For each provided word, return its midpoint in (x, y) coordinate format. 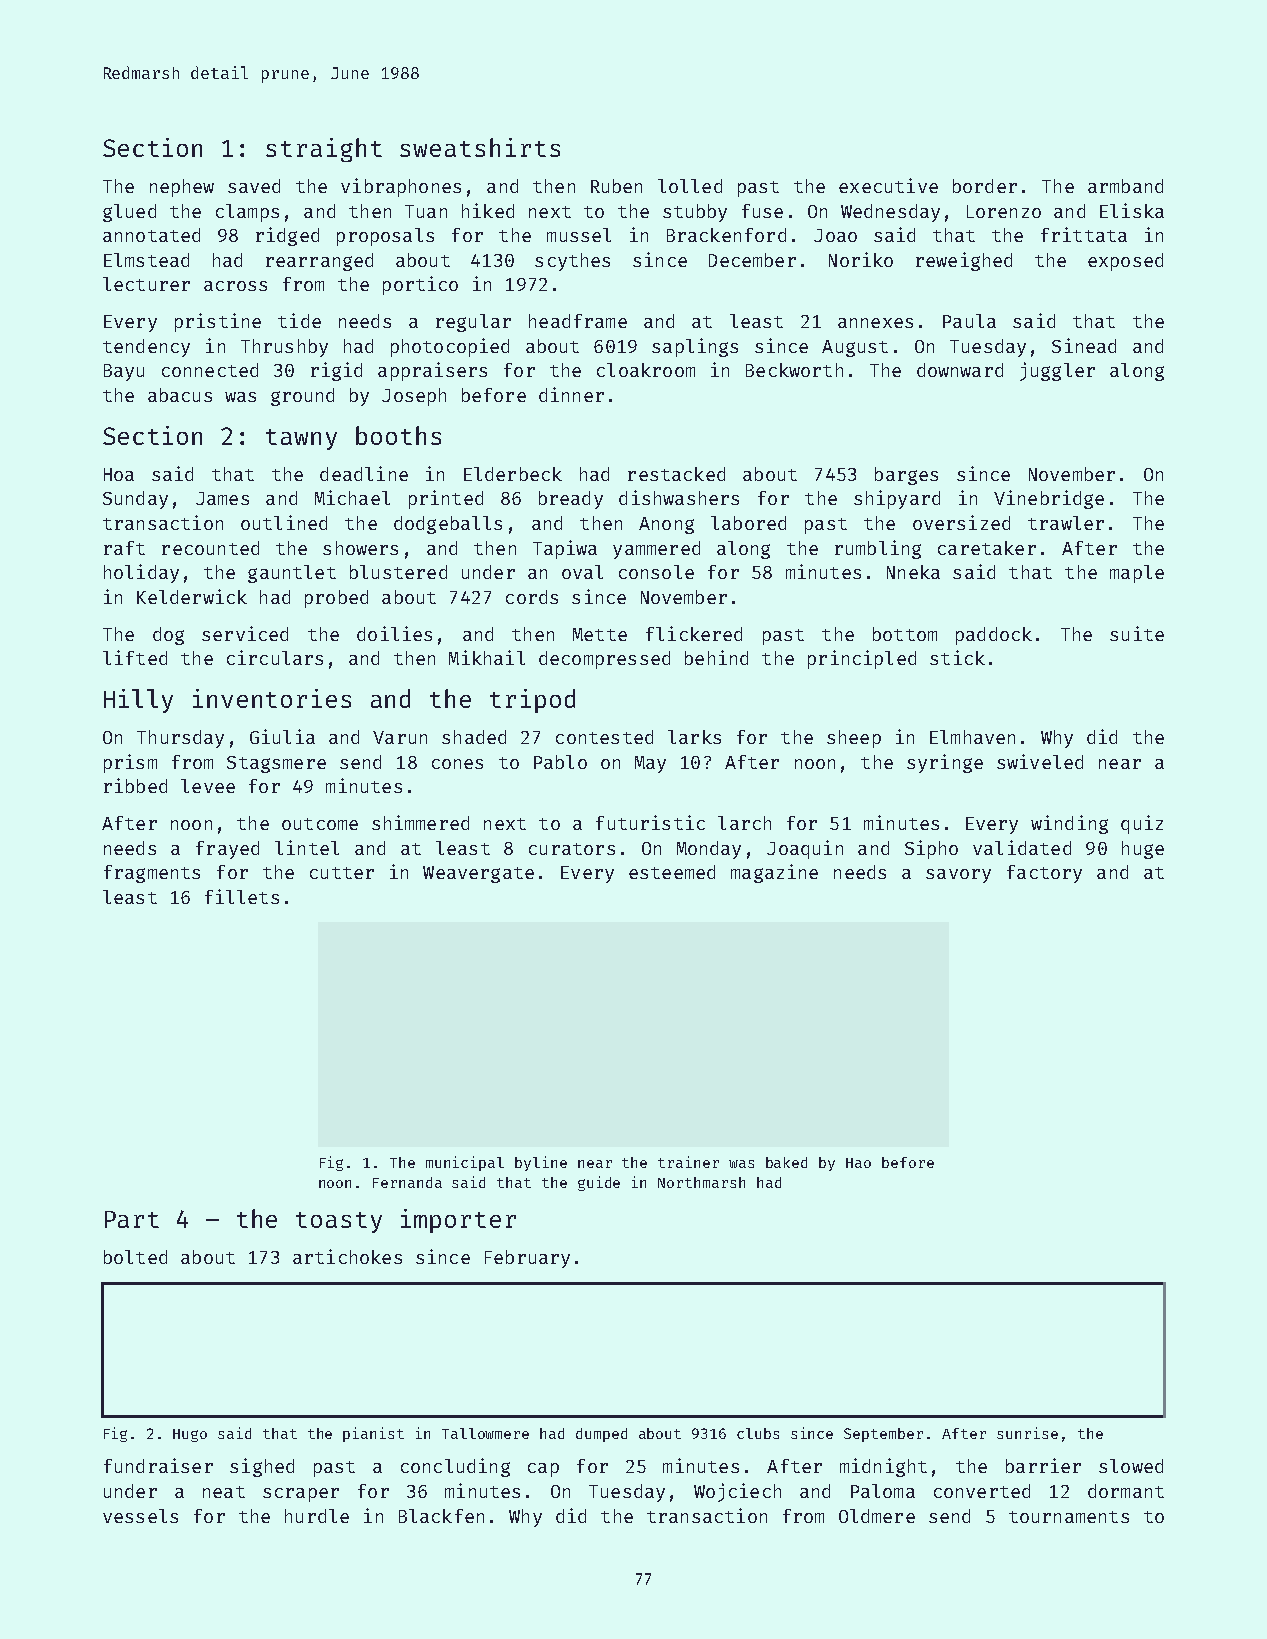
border (985, 186)
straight (324, 150)
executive (888, 185)
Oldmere (877, 1516)
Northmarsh (701, 1182)
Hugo (190, 1435)
